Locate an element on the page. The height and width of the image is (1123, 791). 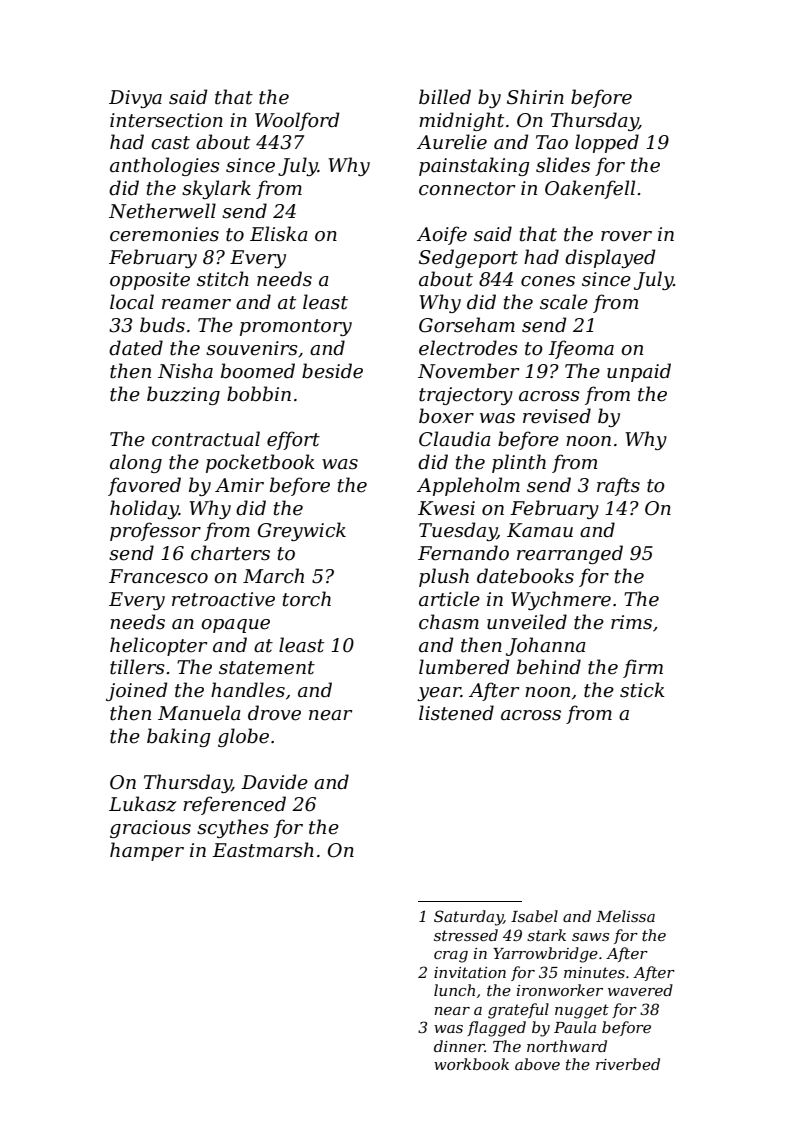
grateful is located at coordinates (518, 1011).
